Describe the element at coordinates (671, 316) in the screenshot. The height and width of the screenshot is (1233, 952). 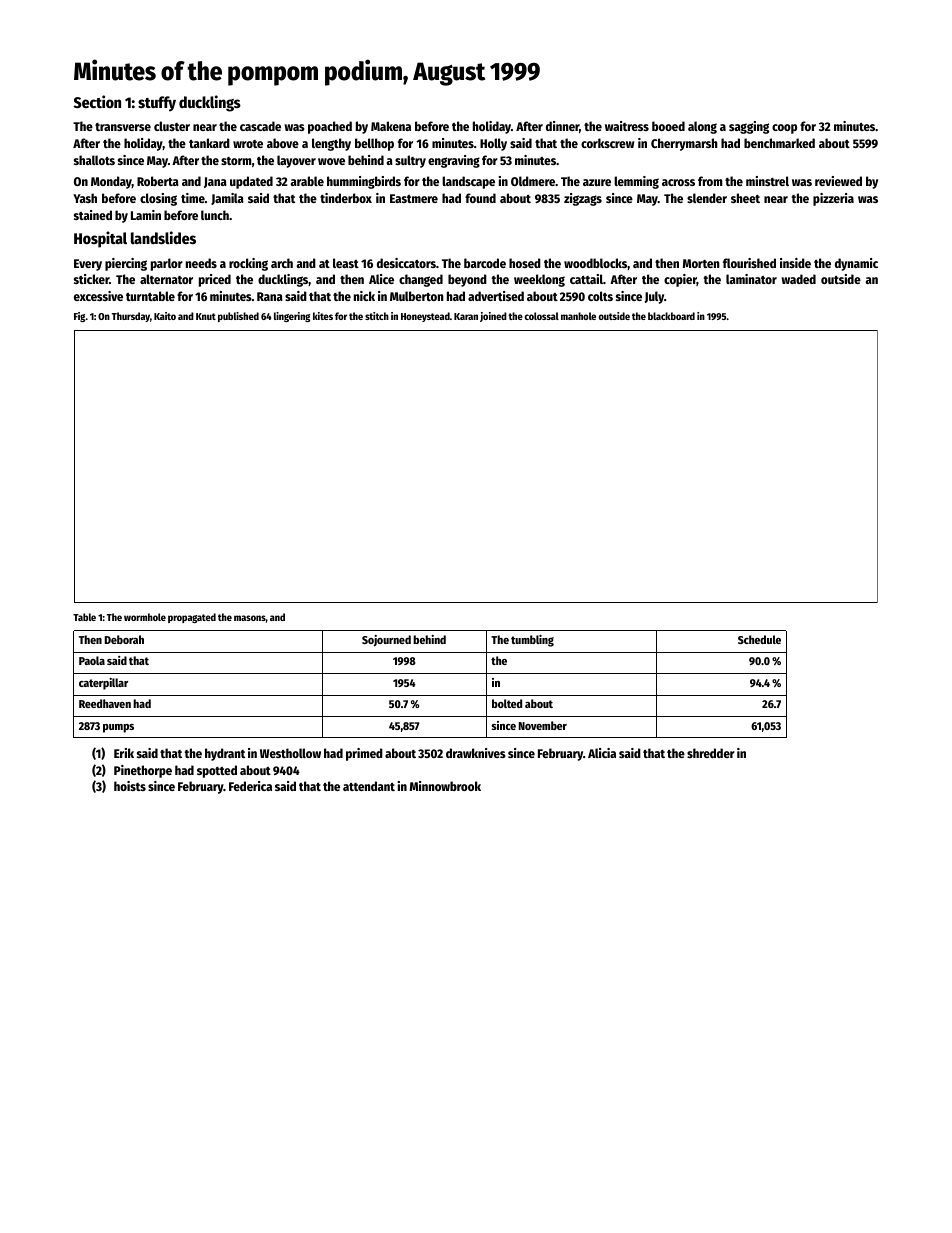
I see `blackboard` at that location.
